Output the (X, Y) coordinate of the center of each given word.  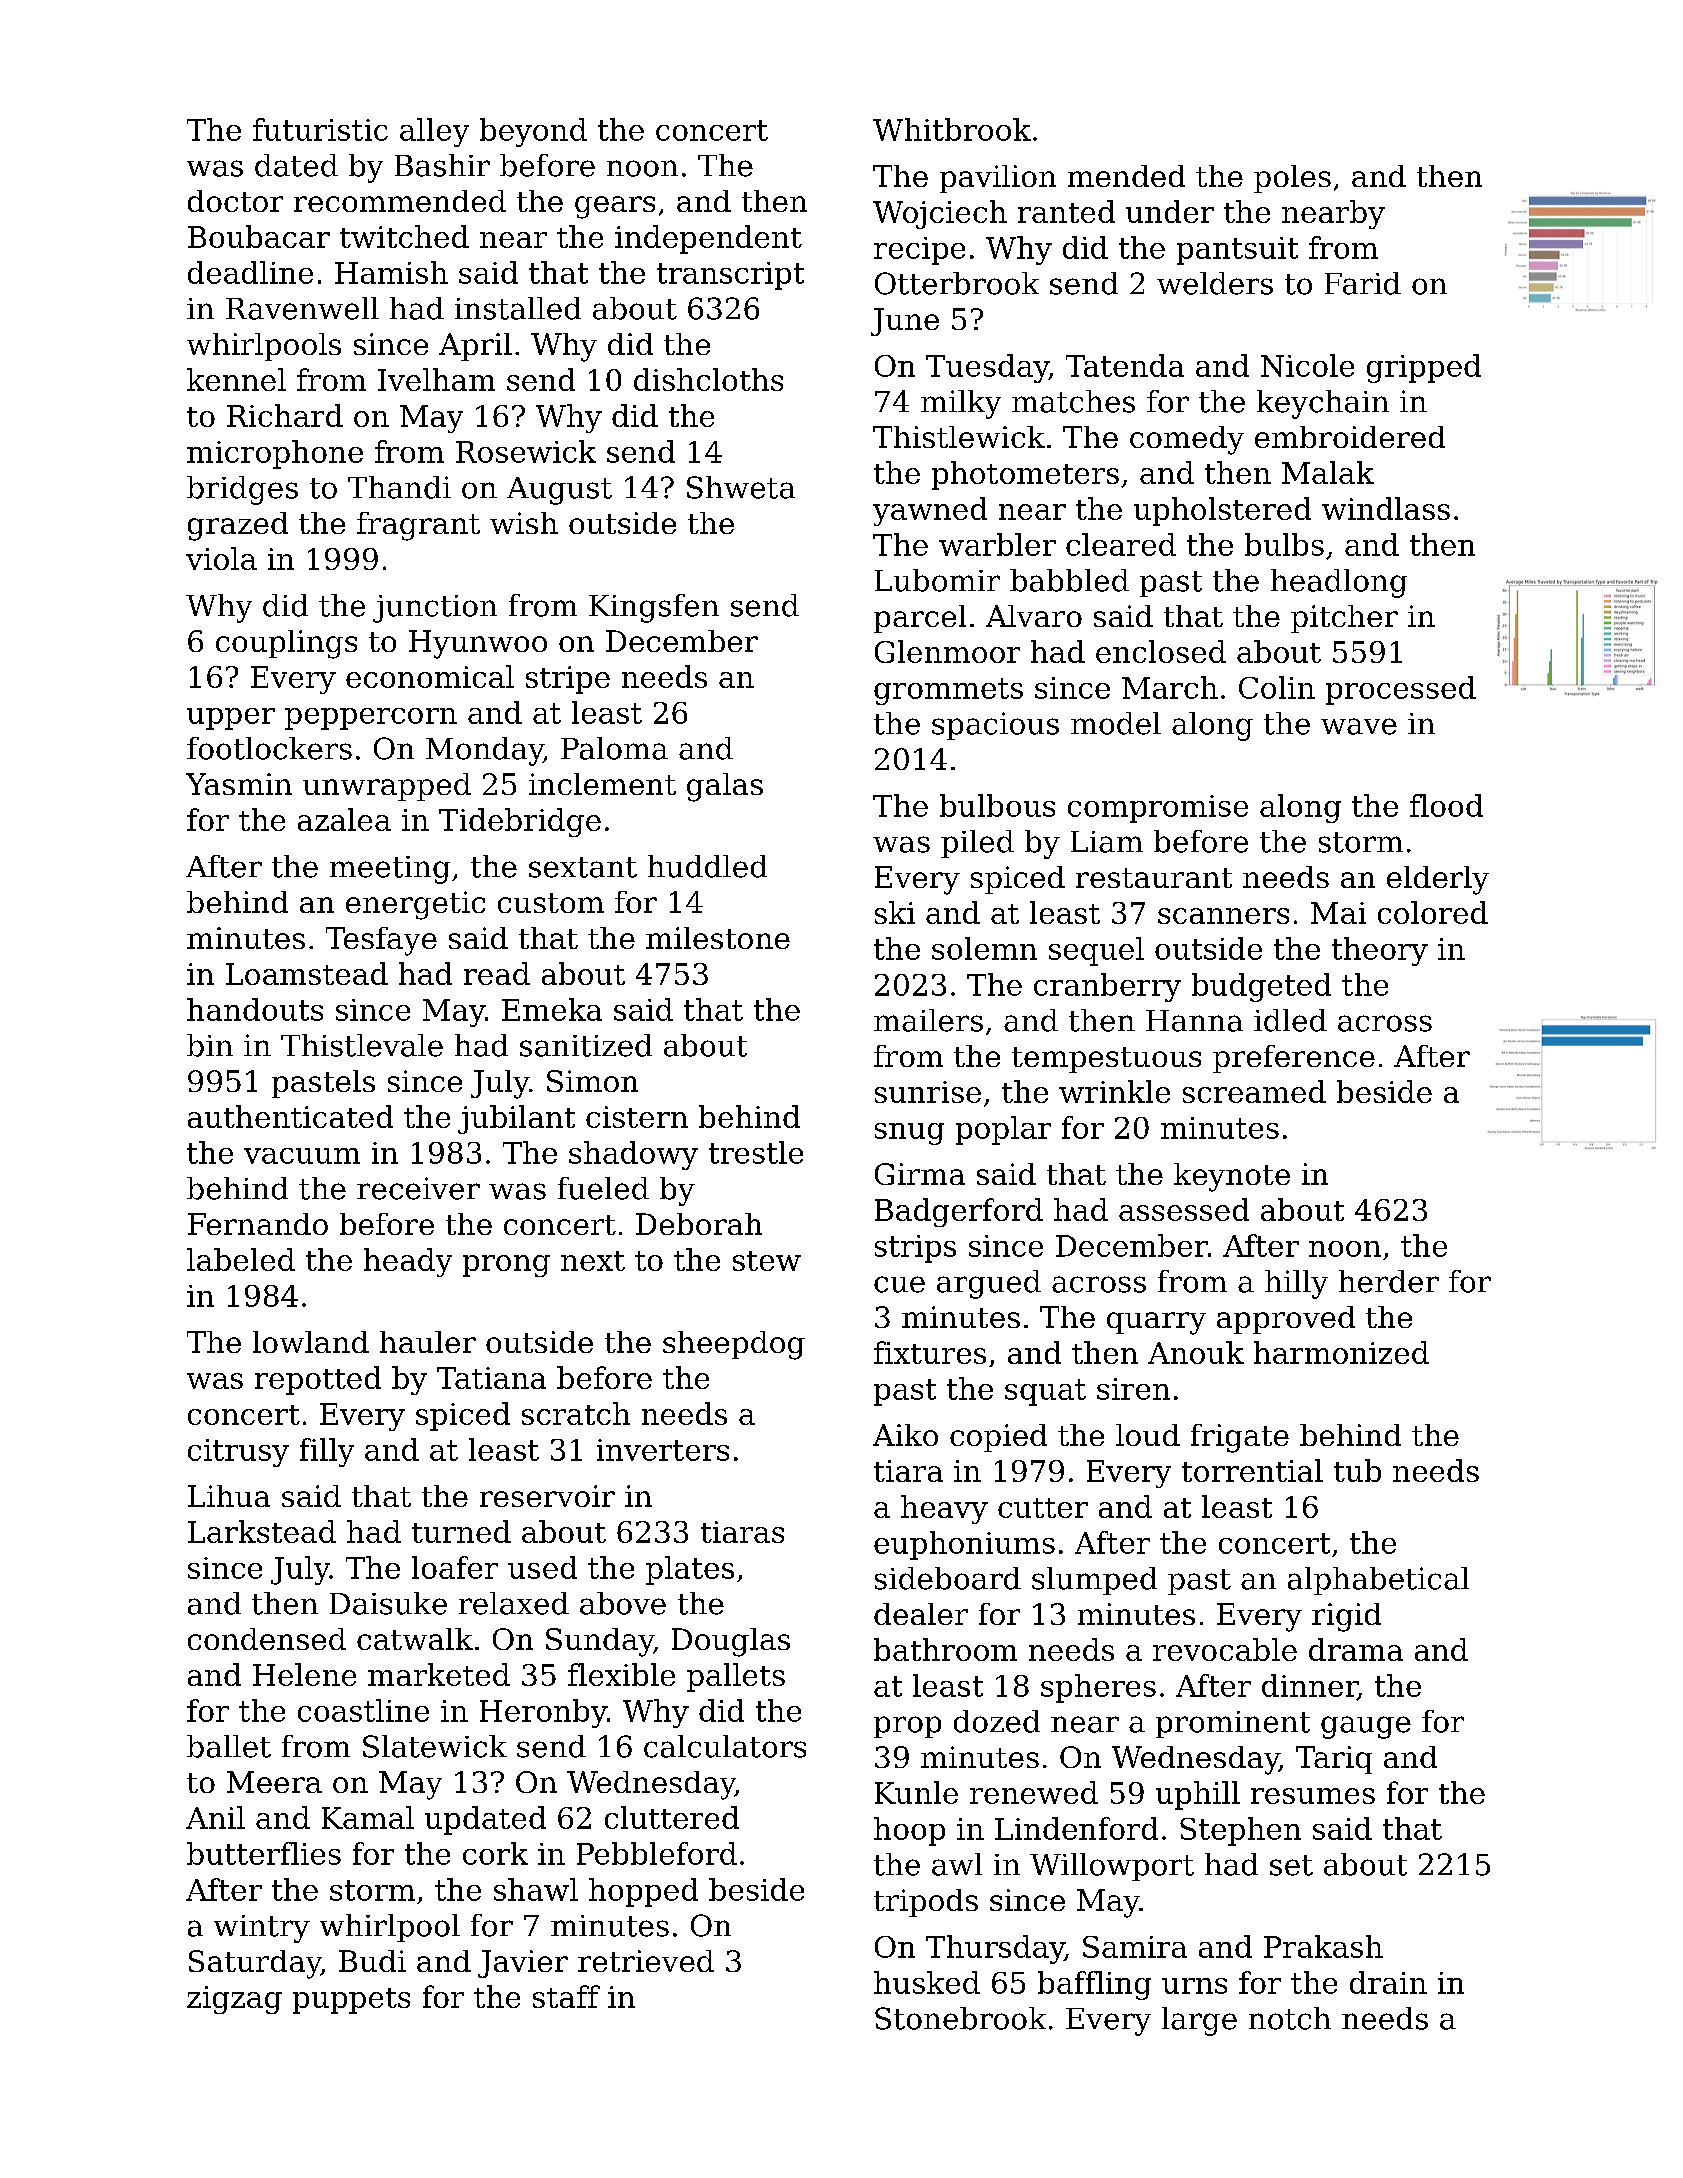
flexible (621, 1674)
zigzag (234, 2000)
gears (615, 207)
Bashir (442, 165)
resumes (1313, 1796)
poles (1292, 179)
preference (1294, 1059)
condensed (267, 1639)
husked (927, 1982)
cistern (637, 1117)
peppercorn (371, 719)
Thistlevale (362, 1045)
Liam (1107, 842)
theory (1380, 951)
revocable (1225, 1649)
